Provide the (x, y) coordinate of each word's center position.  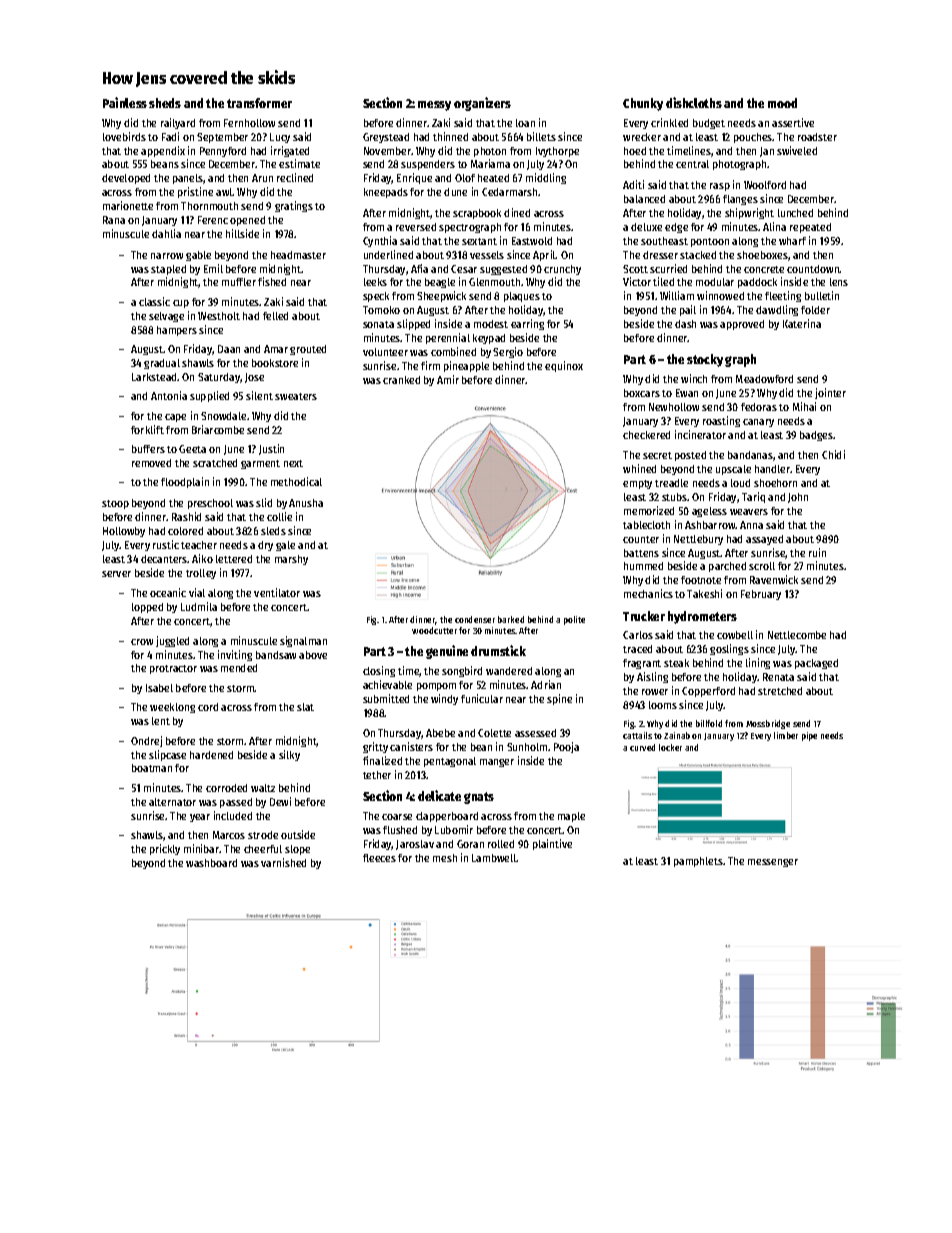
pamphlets (698, 862)
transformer (259, 103)
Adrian (546, 684)
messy (434, 106)
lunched (795, 213)
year (200, 818)
